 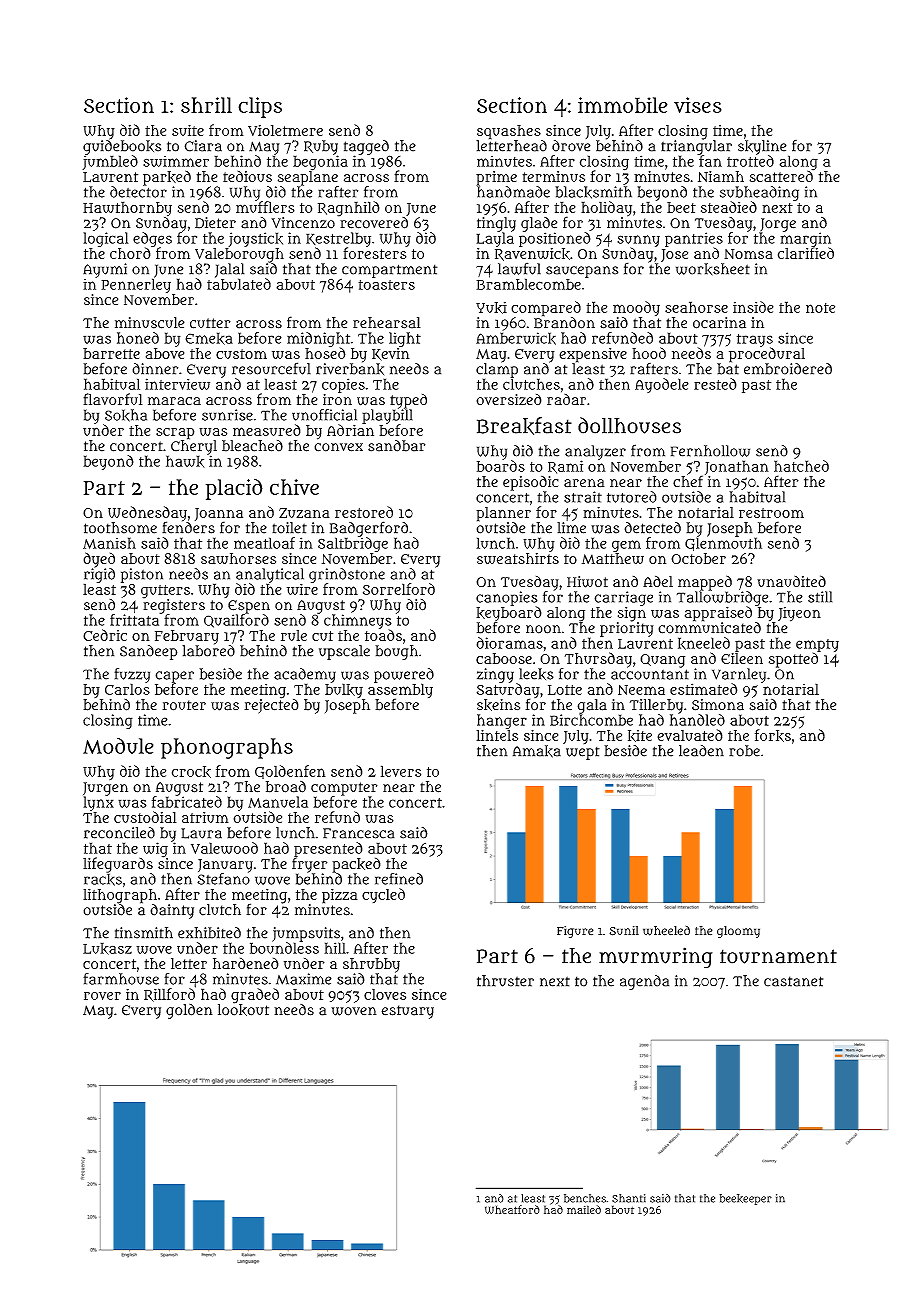 What do you see at coordinates (698, 105) in the image?
I see `vises` at bounding box center [698, 105].
